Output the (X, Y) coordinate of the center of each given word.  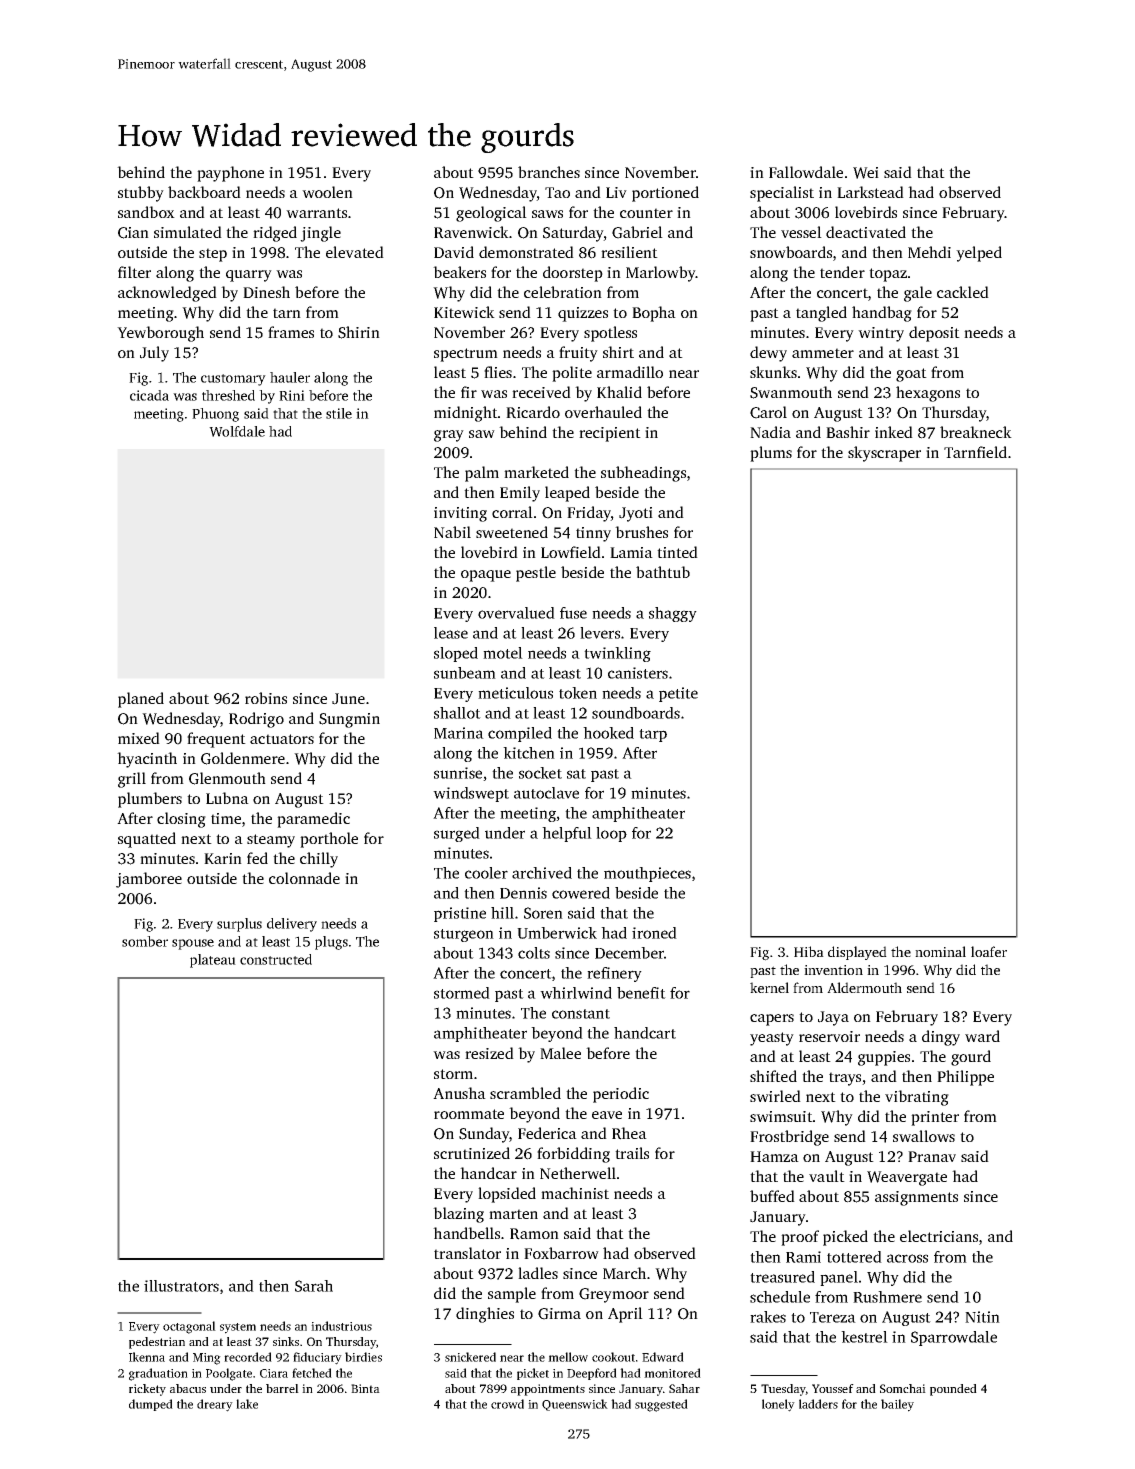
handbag (882, 314)
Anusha (459, 1093)
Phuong (215, 415)
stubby (141, 194)
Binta (365, 1388)
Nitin (982, 1317)
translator (467, 1253)
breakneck (976, 432)
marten (513, 1214)
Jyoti (636, 514)
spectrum (466, 355)
